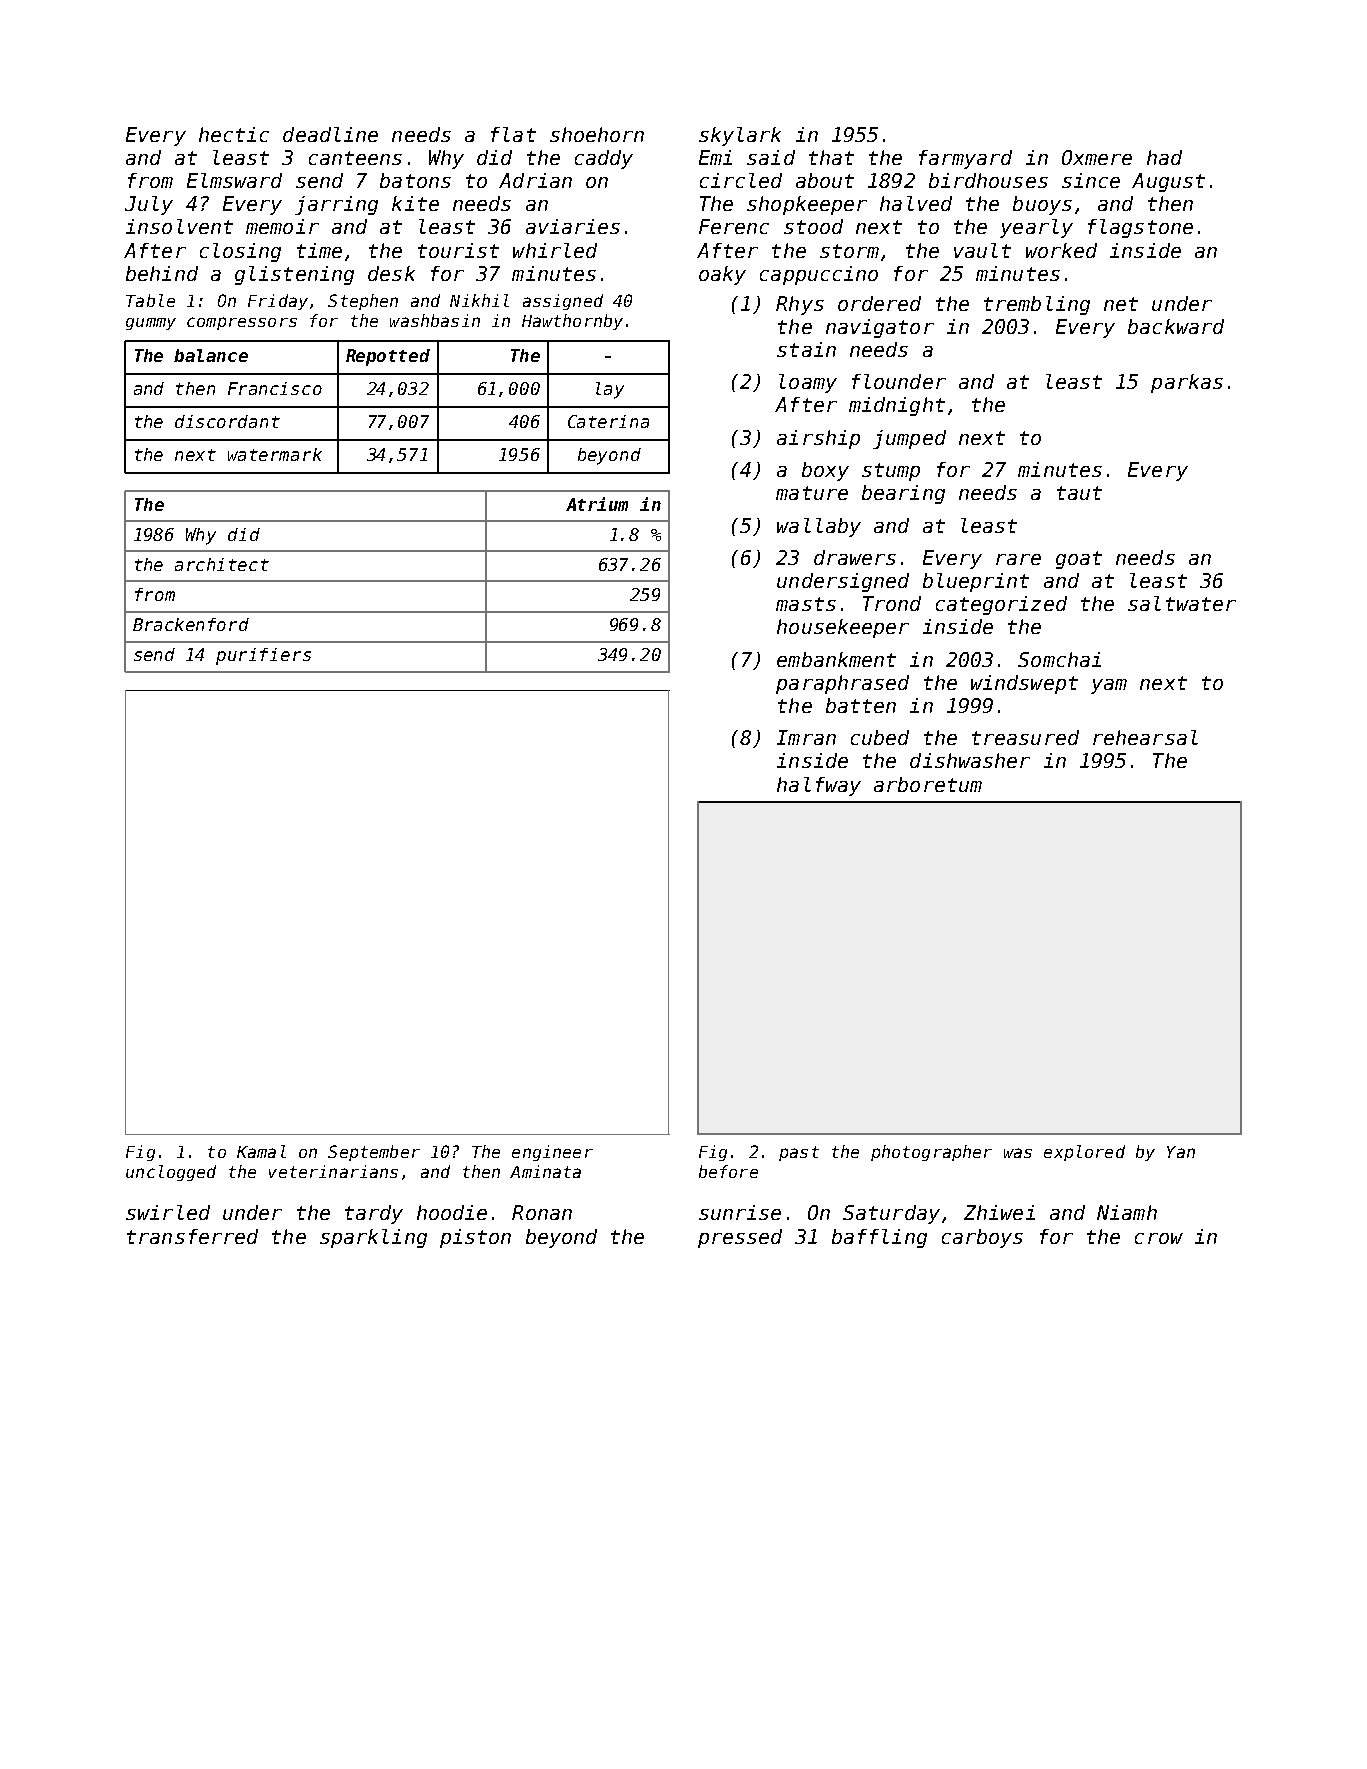 This screenshot has height=1769, width=1367. What do you see at coordinates (222, 564) in the screenshot?
I see `architect` at bounding box center [222, 564].
